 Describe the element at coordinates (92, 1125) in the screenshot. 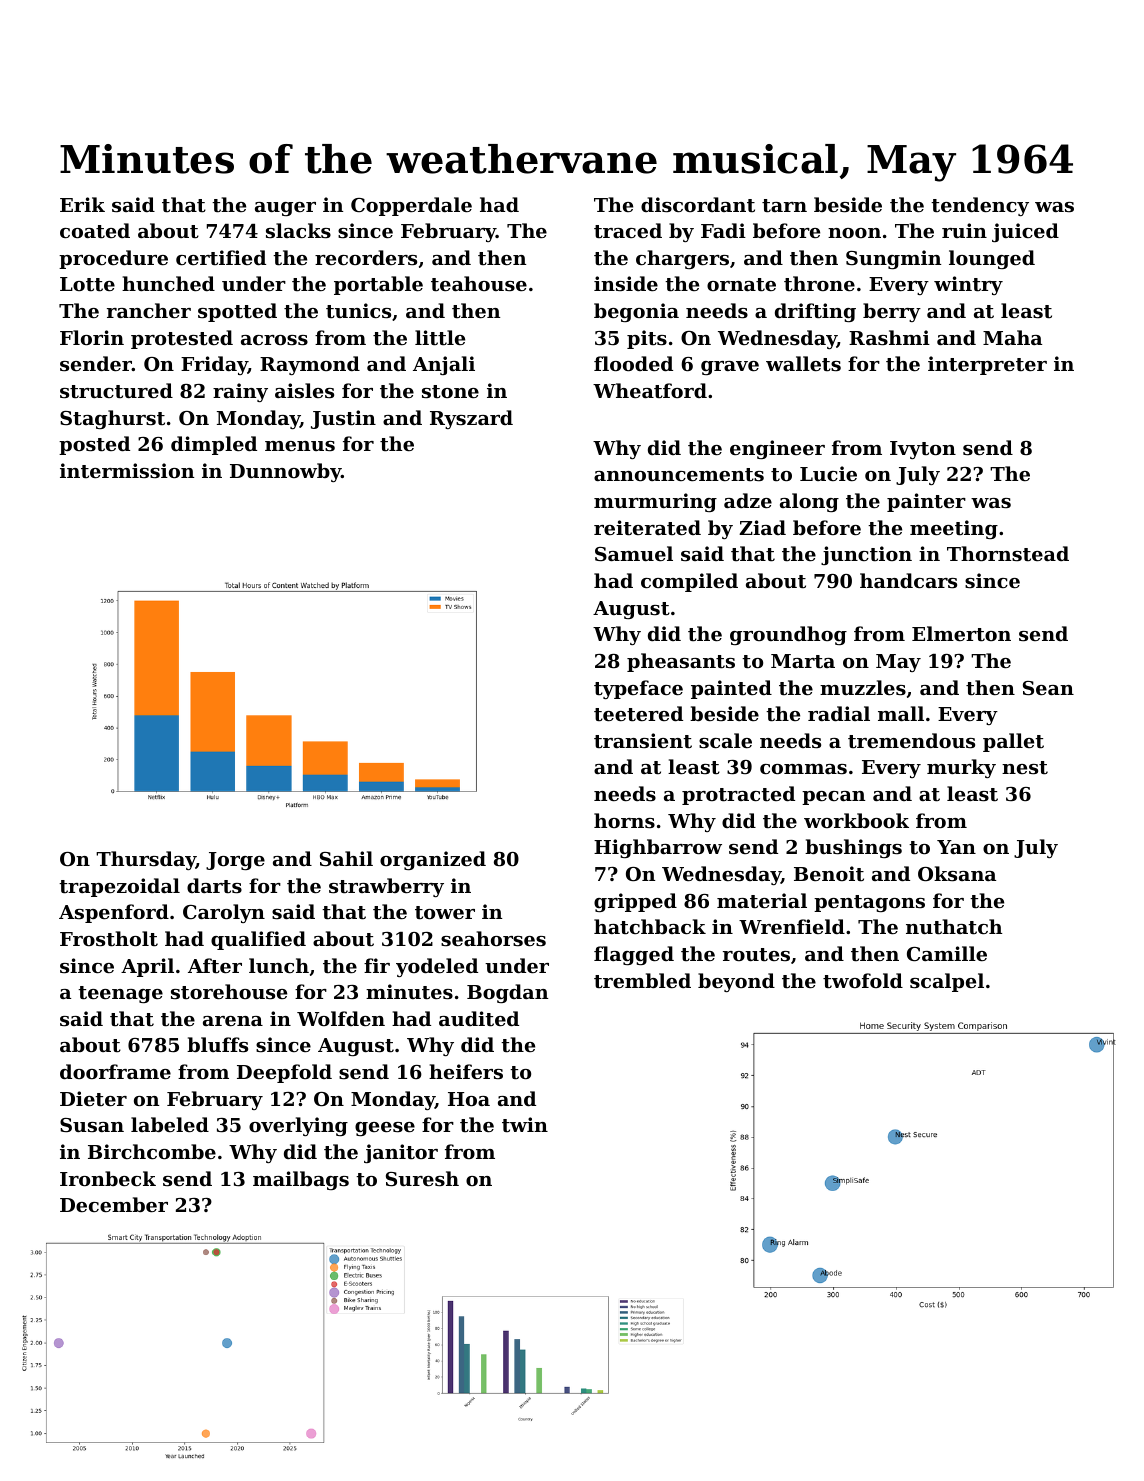

I see `Susan` at that location.
